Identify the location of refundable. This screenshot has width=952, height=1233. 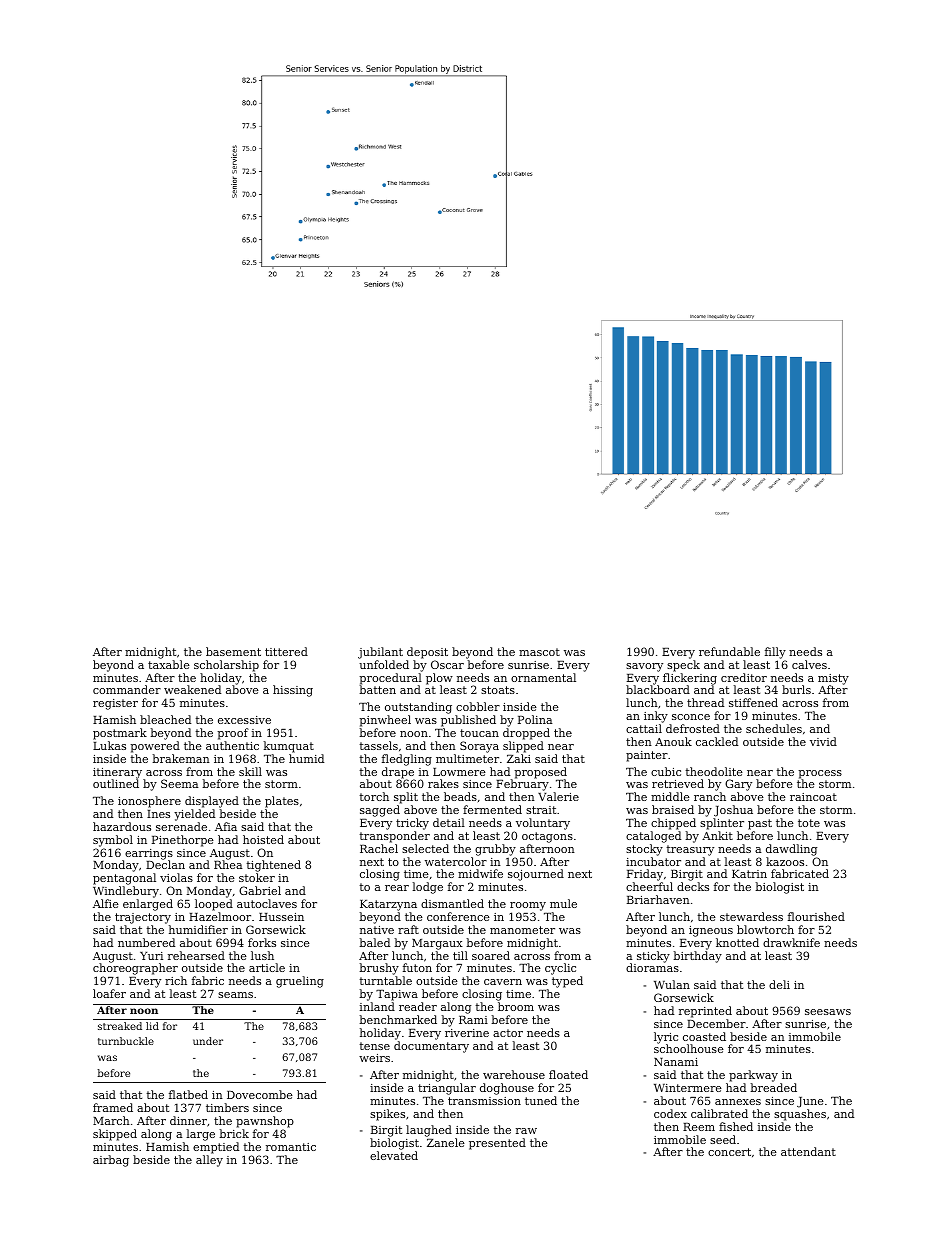
(729, 651).
